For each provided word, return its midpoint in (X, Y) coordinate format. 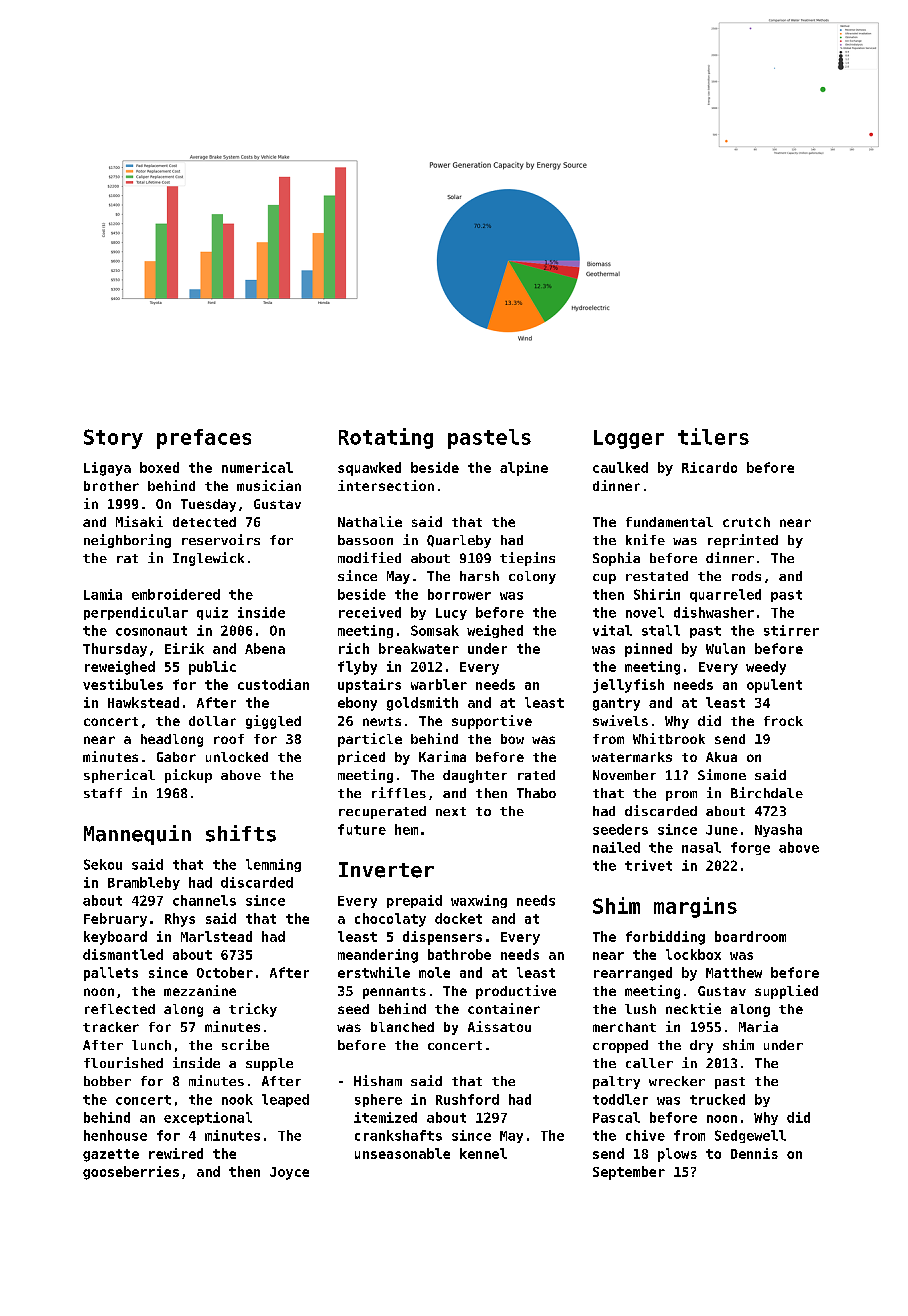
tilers (713, 436)
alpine (524, 469)
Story (113, 439)
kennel (483, 1153)
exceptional (208, 1118)
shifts (241, 833)
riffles (399, 792)
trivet (648, 865)
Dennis (754, 1153)
